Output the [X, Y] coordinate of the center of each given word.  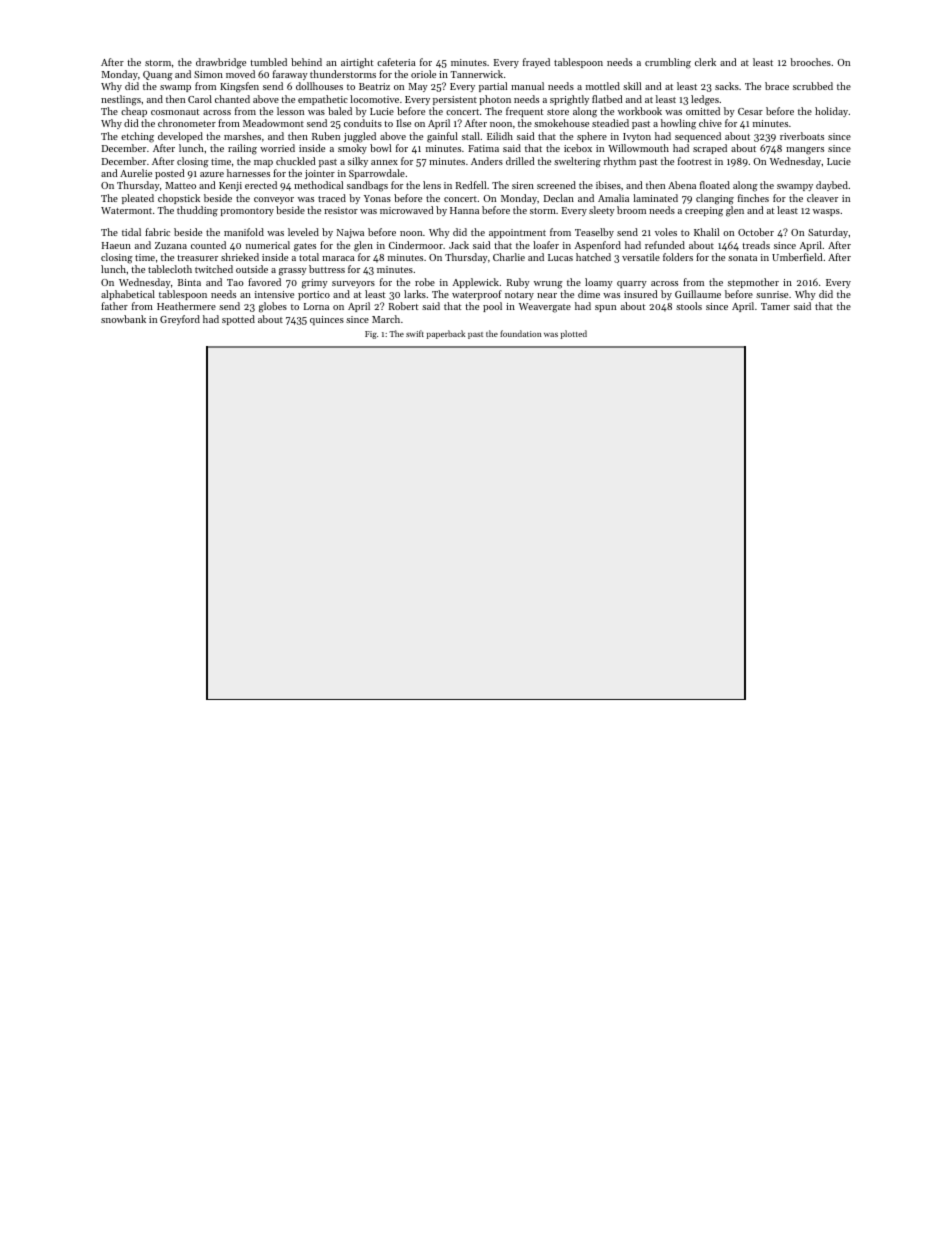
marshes [242, 136]
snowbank [123, 319]
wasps [826, 212]
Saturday [828, 233]
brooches [810, 62]
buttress [327, 269]
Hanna [464, 210]
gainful [442, 137]
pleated [138, 199]
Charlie [509, 257]
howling [678, 124]
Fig [371, 335]
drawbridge [221, 63]
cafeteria [396, 62]
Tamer [775, 306]
